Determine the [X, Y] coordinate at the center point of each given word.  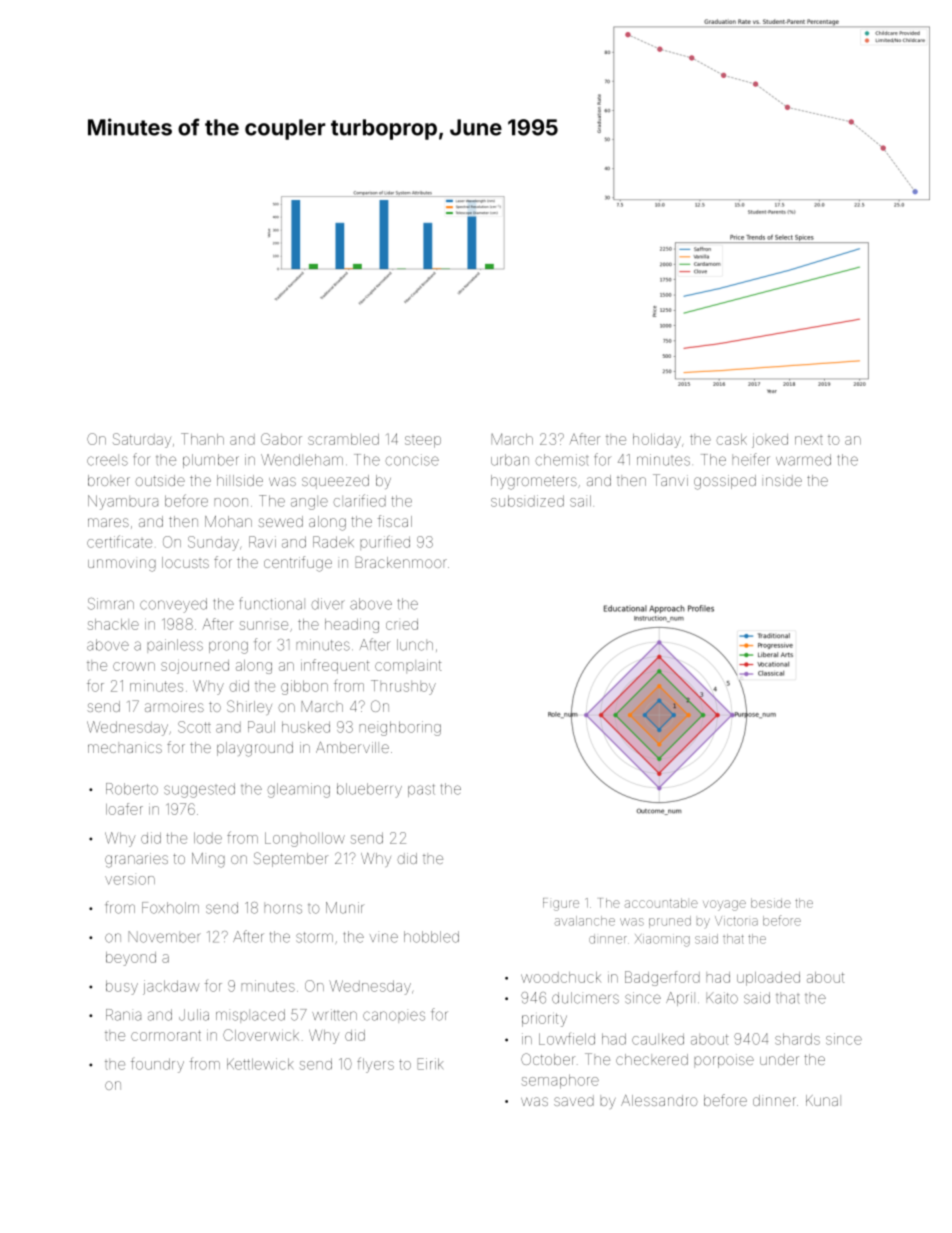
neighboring [400, 728]
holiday [657, 441]
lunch [415, 645]
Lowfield [567, 1038]
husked [306, 727]
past [421, 790]
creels [107, 460]
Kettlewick [260, 1064]
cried [402, 624]
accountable [661, 903]
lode [208, 838]
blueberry [369, 790]
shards [797, 1039]
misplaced [250, 1016]
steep [423, 442]
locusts [185, 562]
